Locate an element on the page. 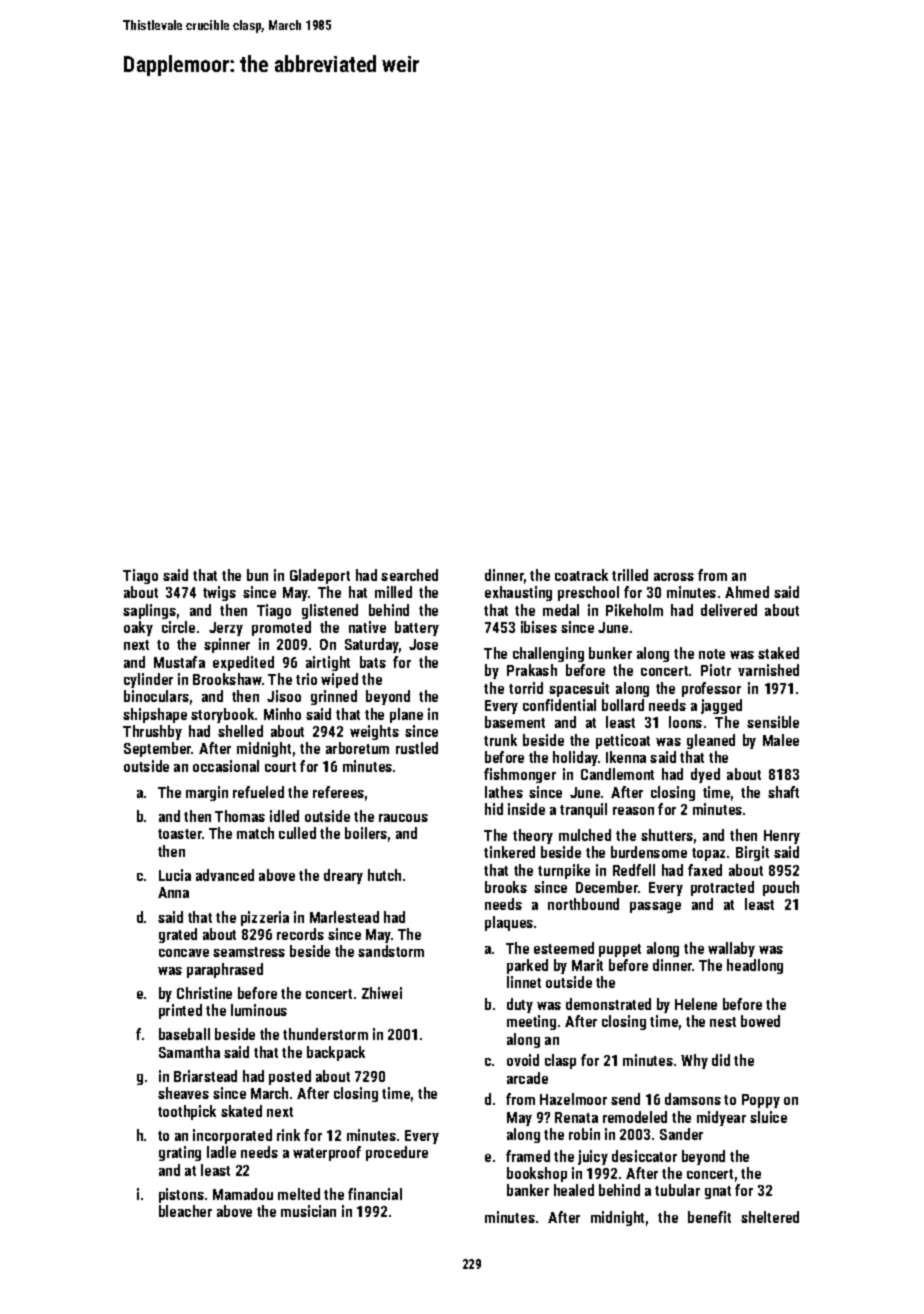 This document has width=924, height=1314. bleacher is located at coordinates (185, 1211).
